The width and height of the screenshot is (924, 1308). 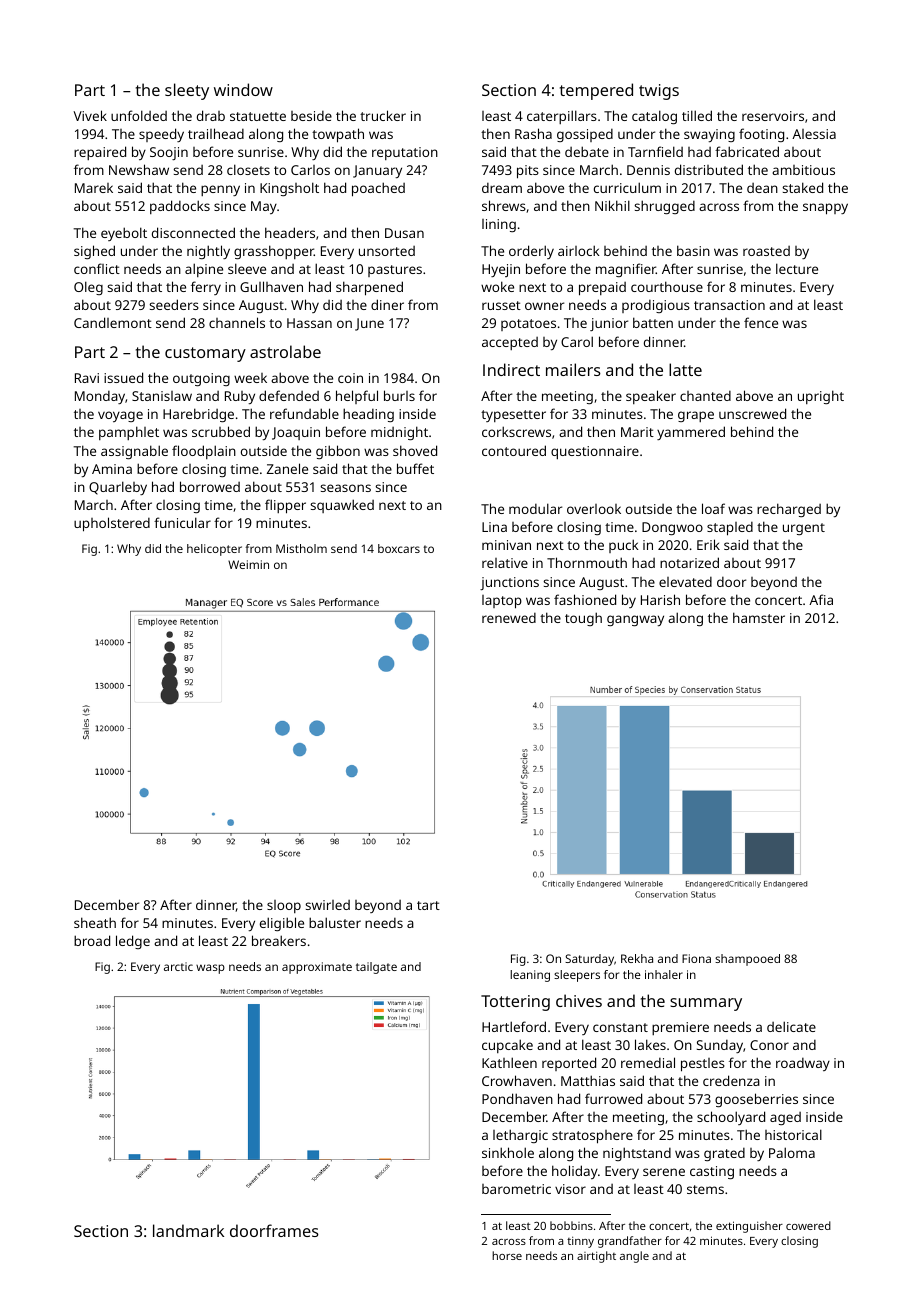 What do you see at coordinates (188, 1230) in the screenshot?
I see `landmark` at bounding box center [188, 1230].
